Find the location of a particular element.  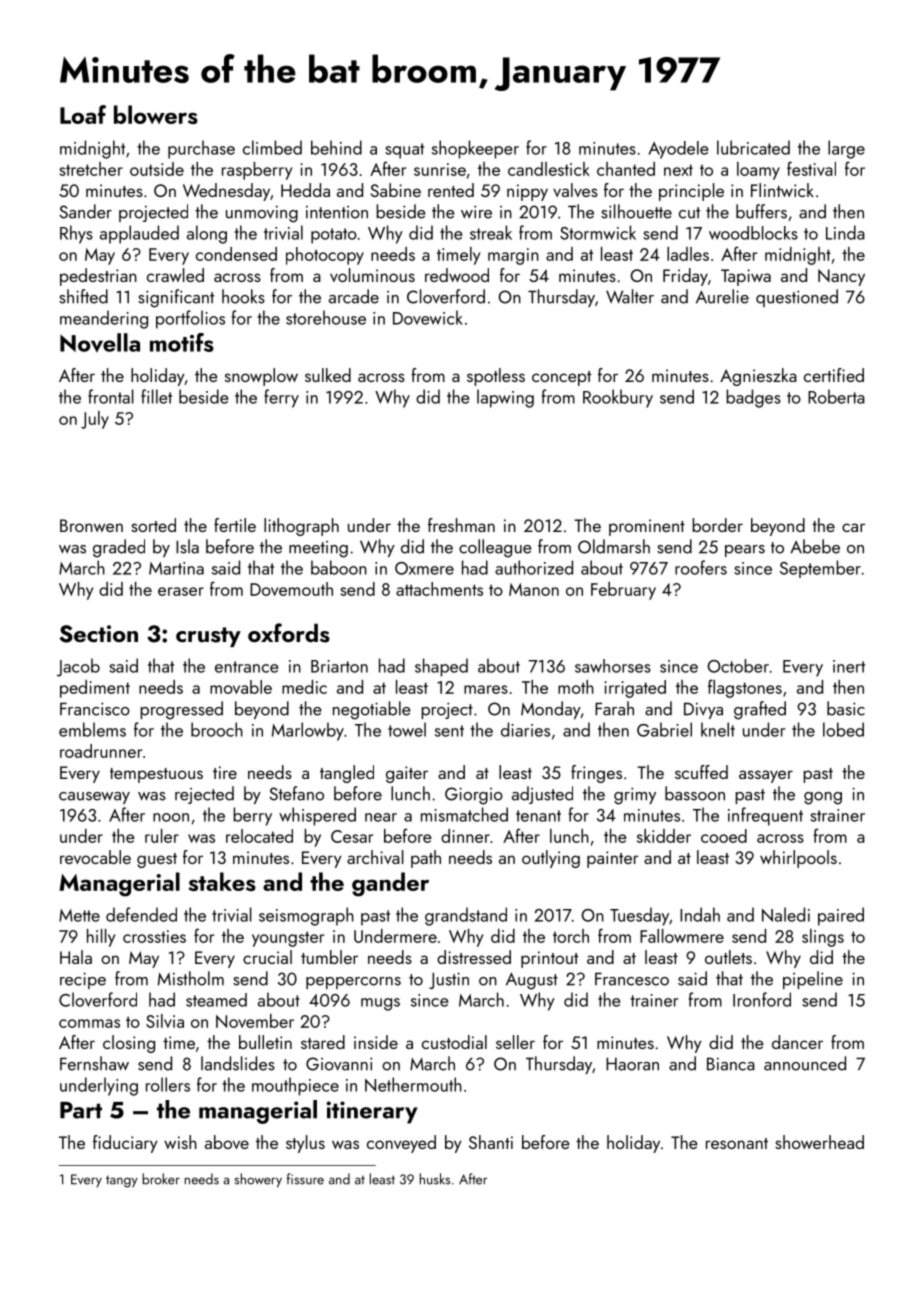

mismatched is located at coordinates (464, 814).
